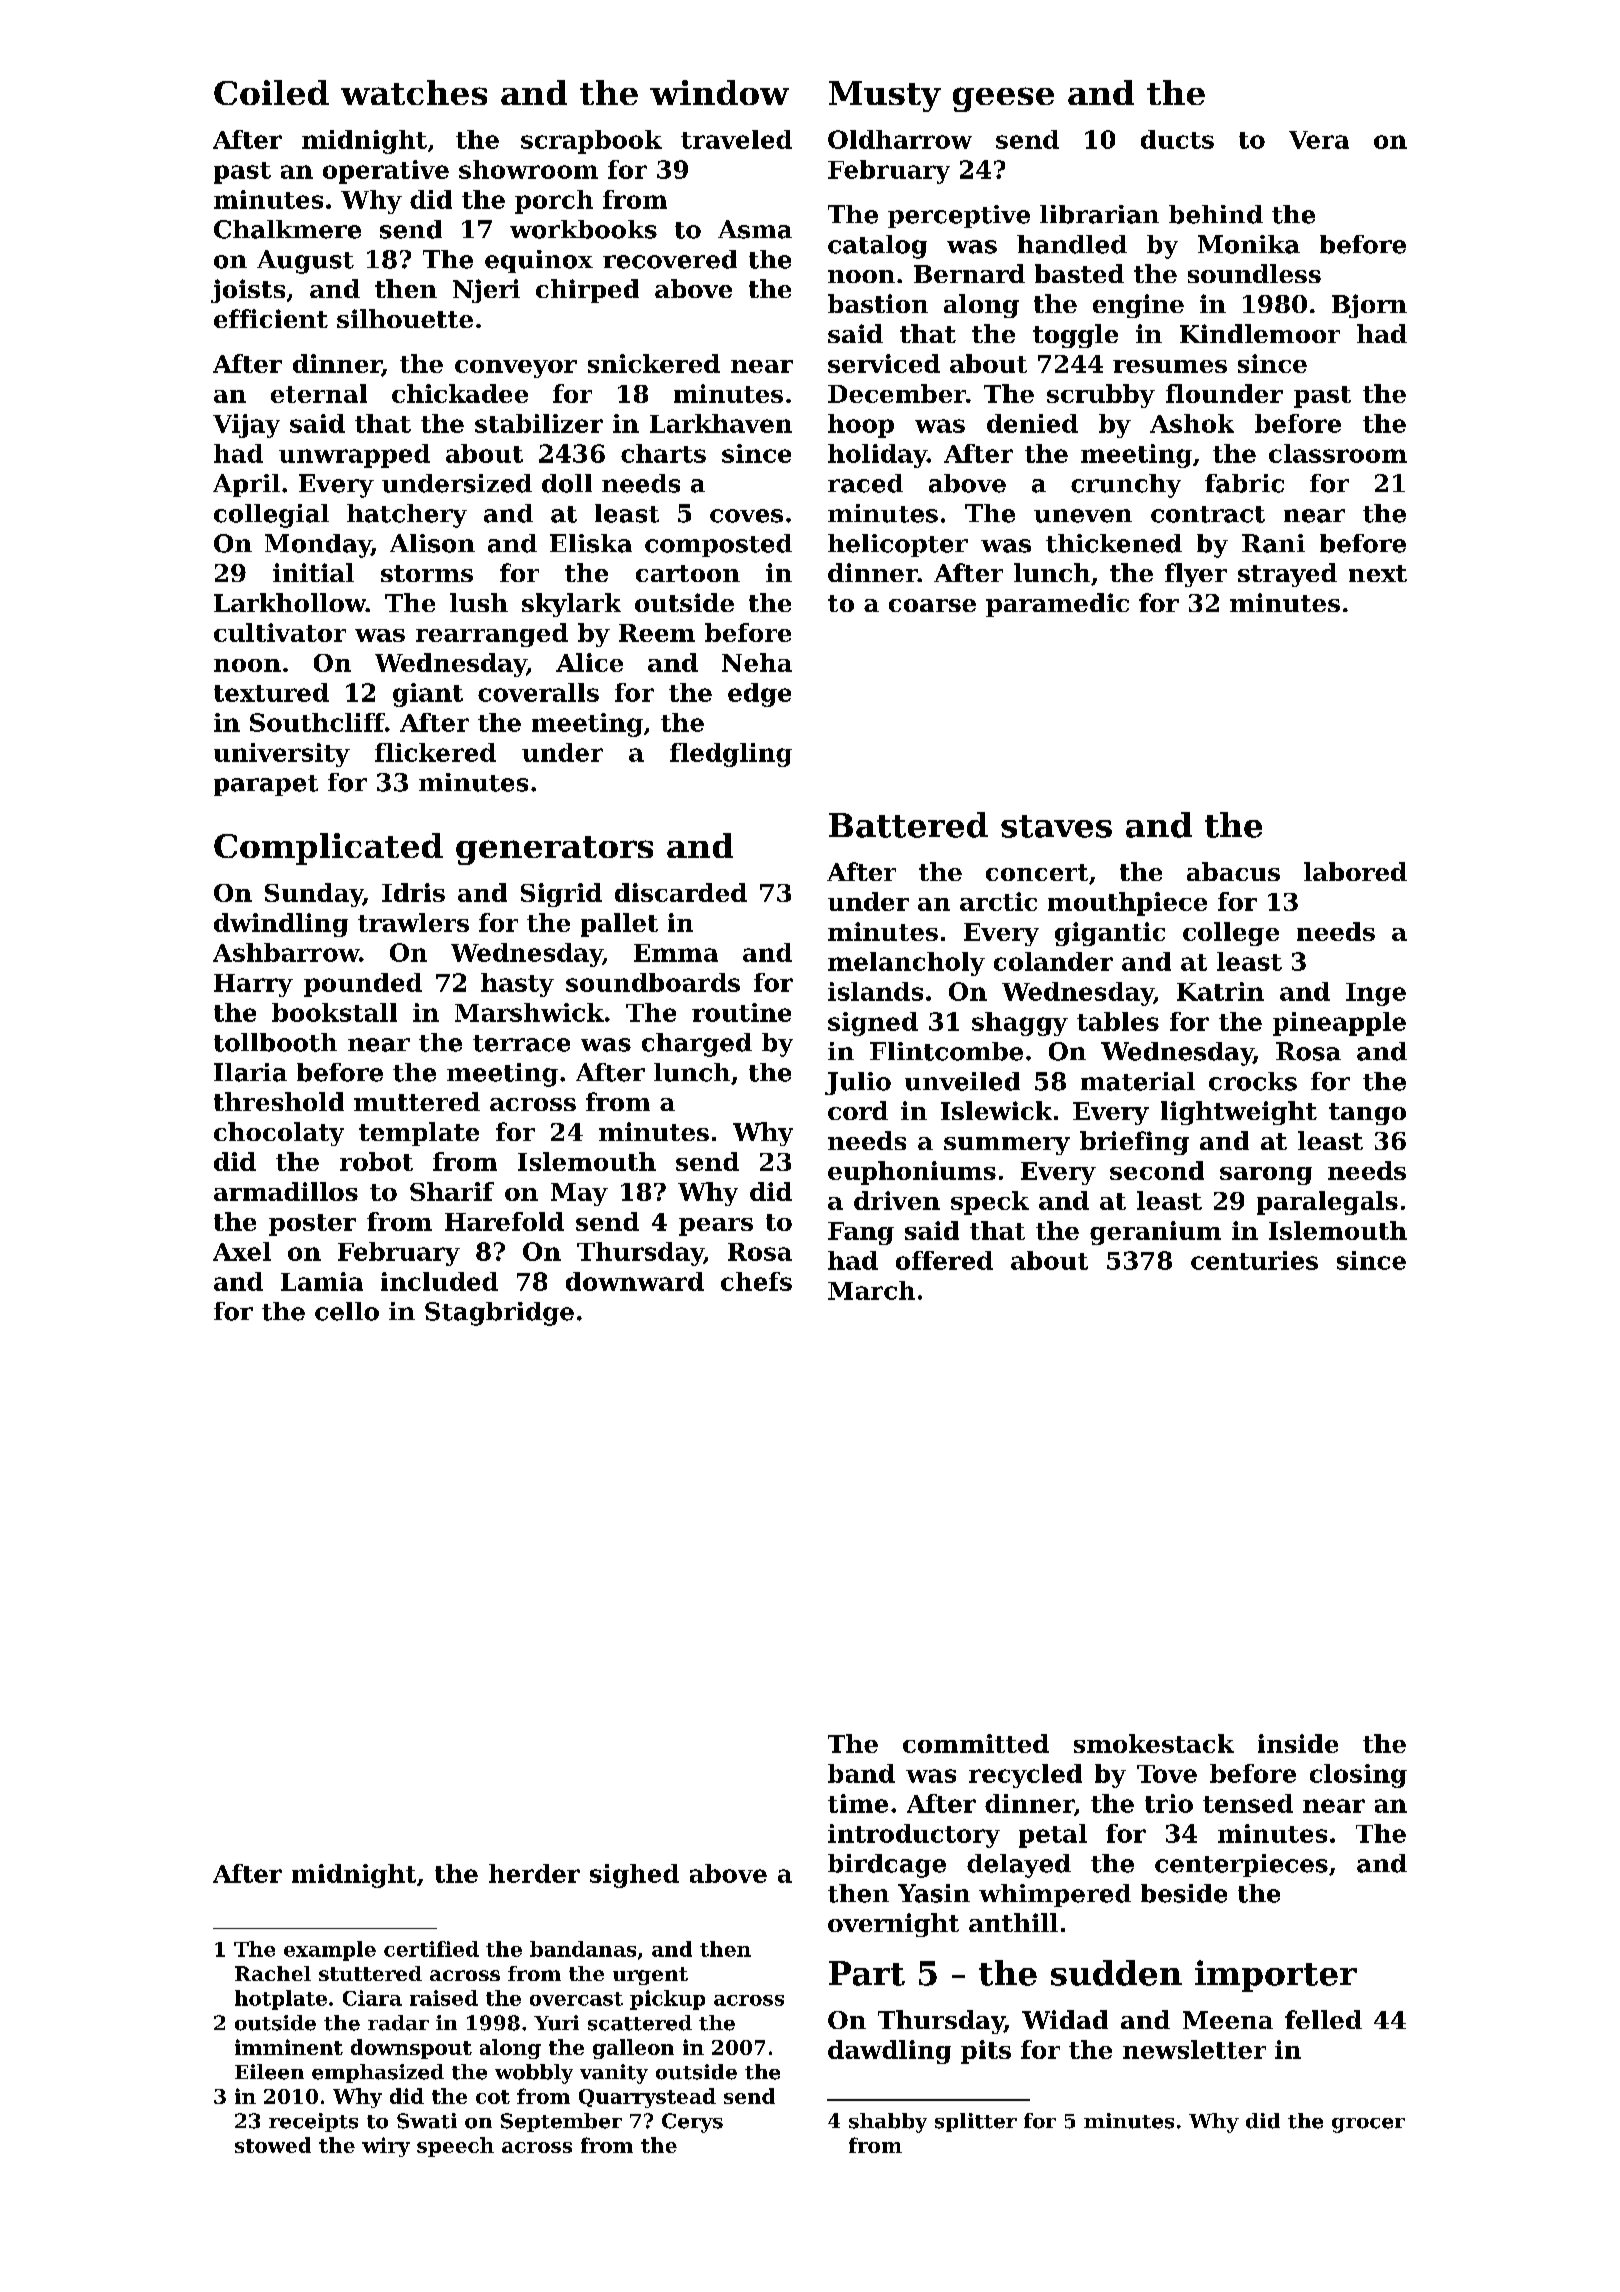  Describe the element at coordinates (347, 1311) in the page. I see `cello` at that location.
